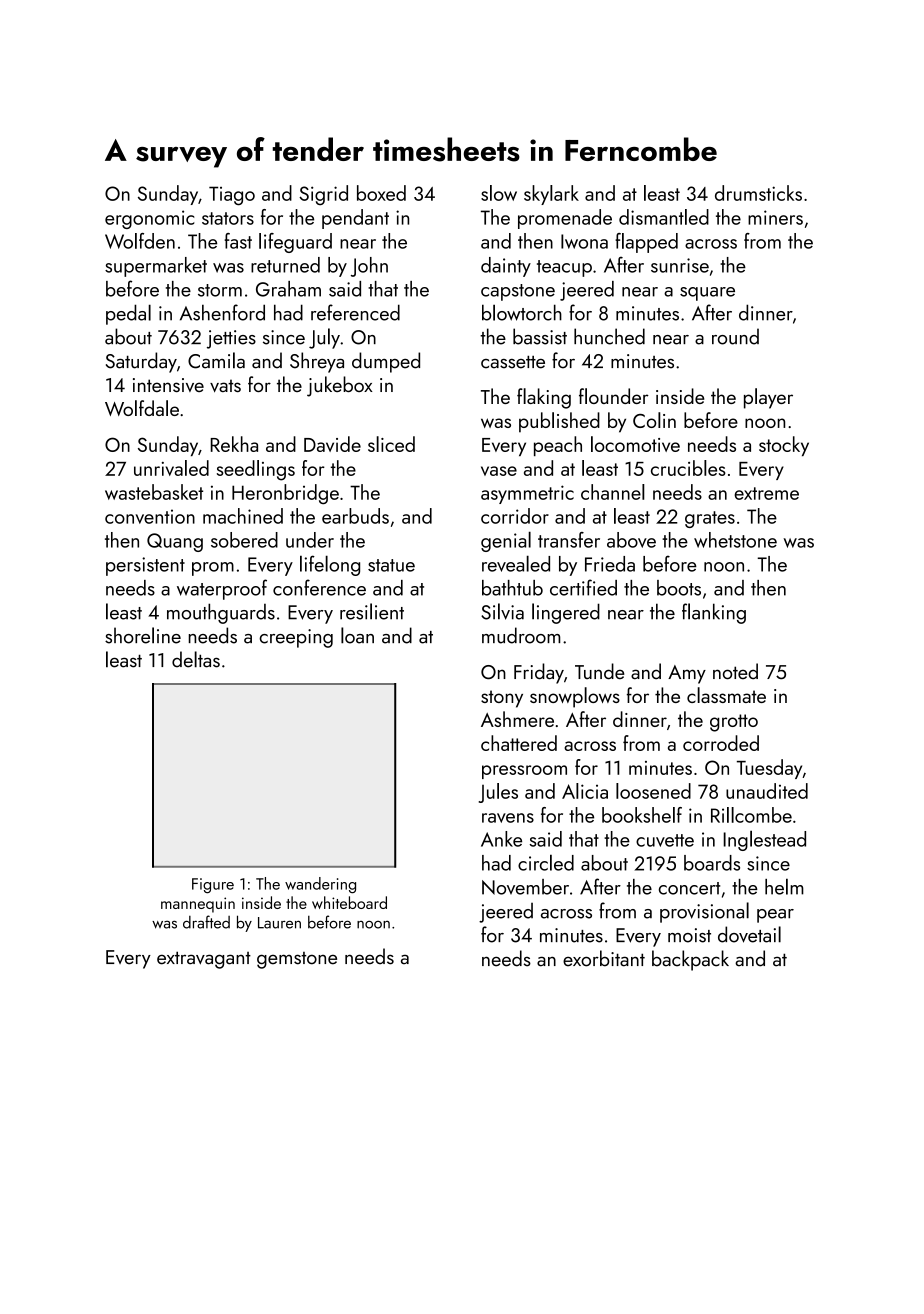  What do you see at coordinates (501, 839) in the screenshot?
I see `Anke` at bounding box center [501, 839].
